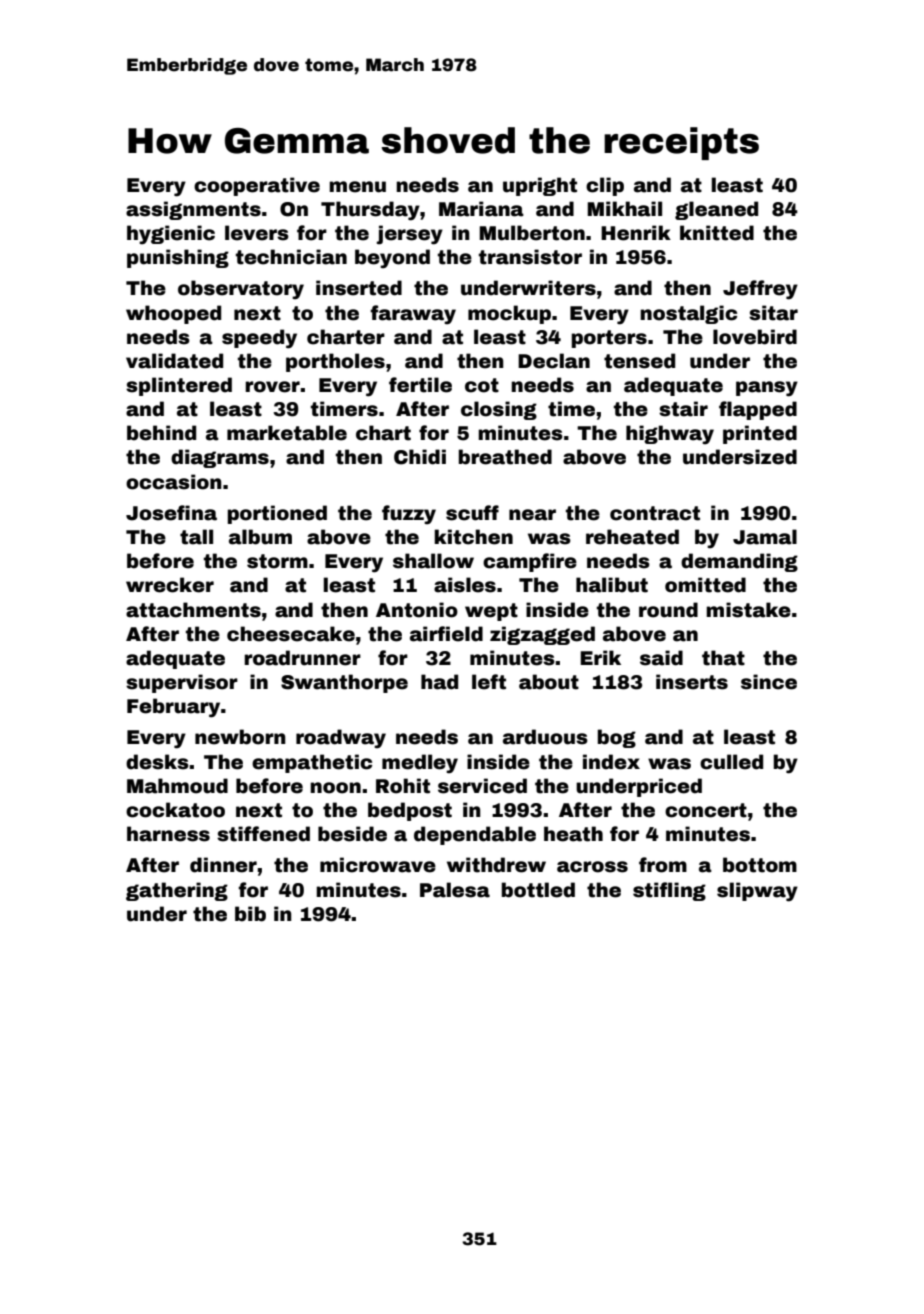 Image resolution: width=924 pixels, height=1314 pixels. I want to click on splintered, so click(179, 386).
